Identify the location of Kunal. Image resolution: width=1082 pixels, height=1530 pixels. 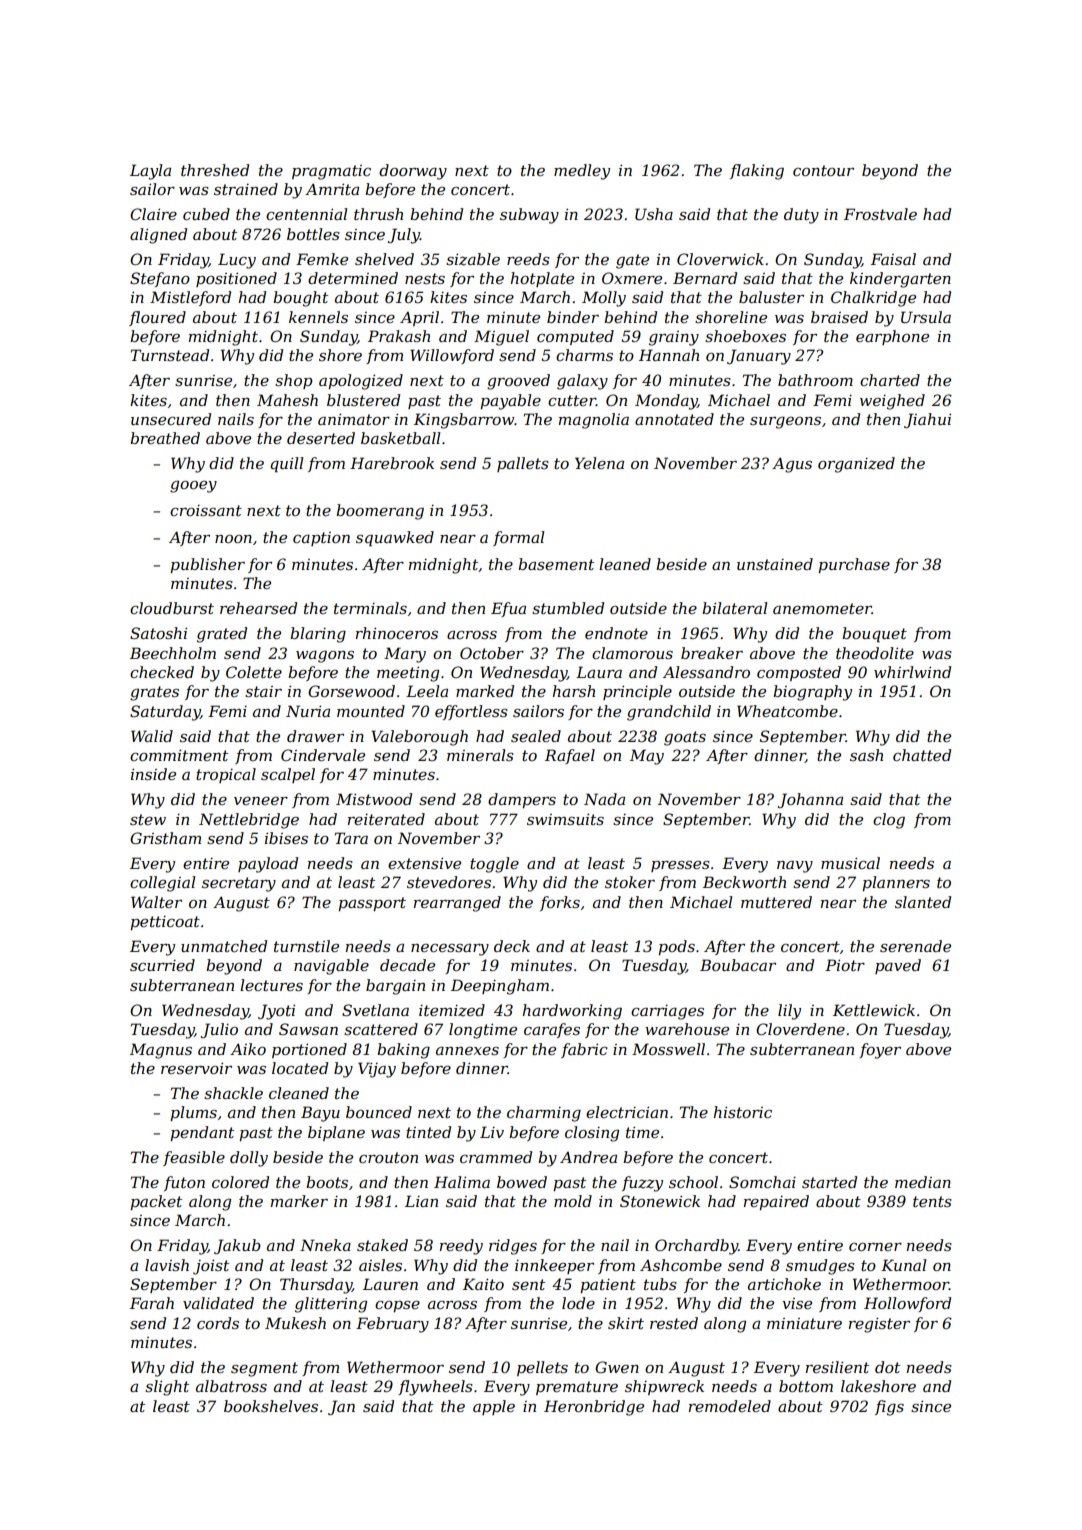
(903, 1265).
